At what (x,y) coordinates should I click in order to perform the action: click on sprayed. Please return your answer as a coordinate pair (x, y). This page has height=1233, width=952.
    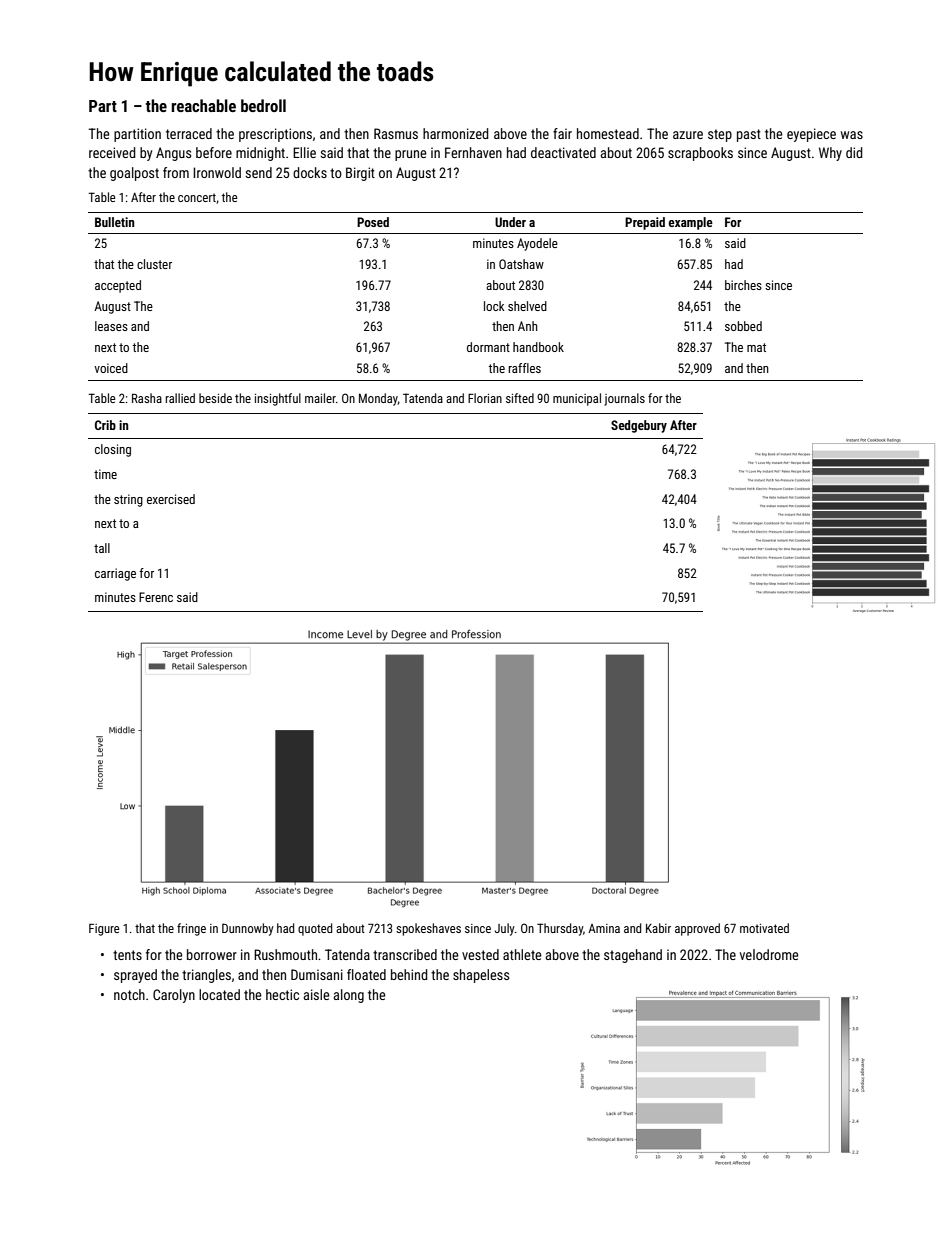
    Looking at the image, I should click on (135, 976).
